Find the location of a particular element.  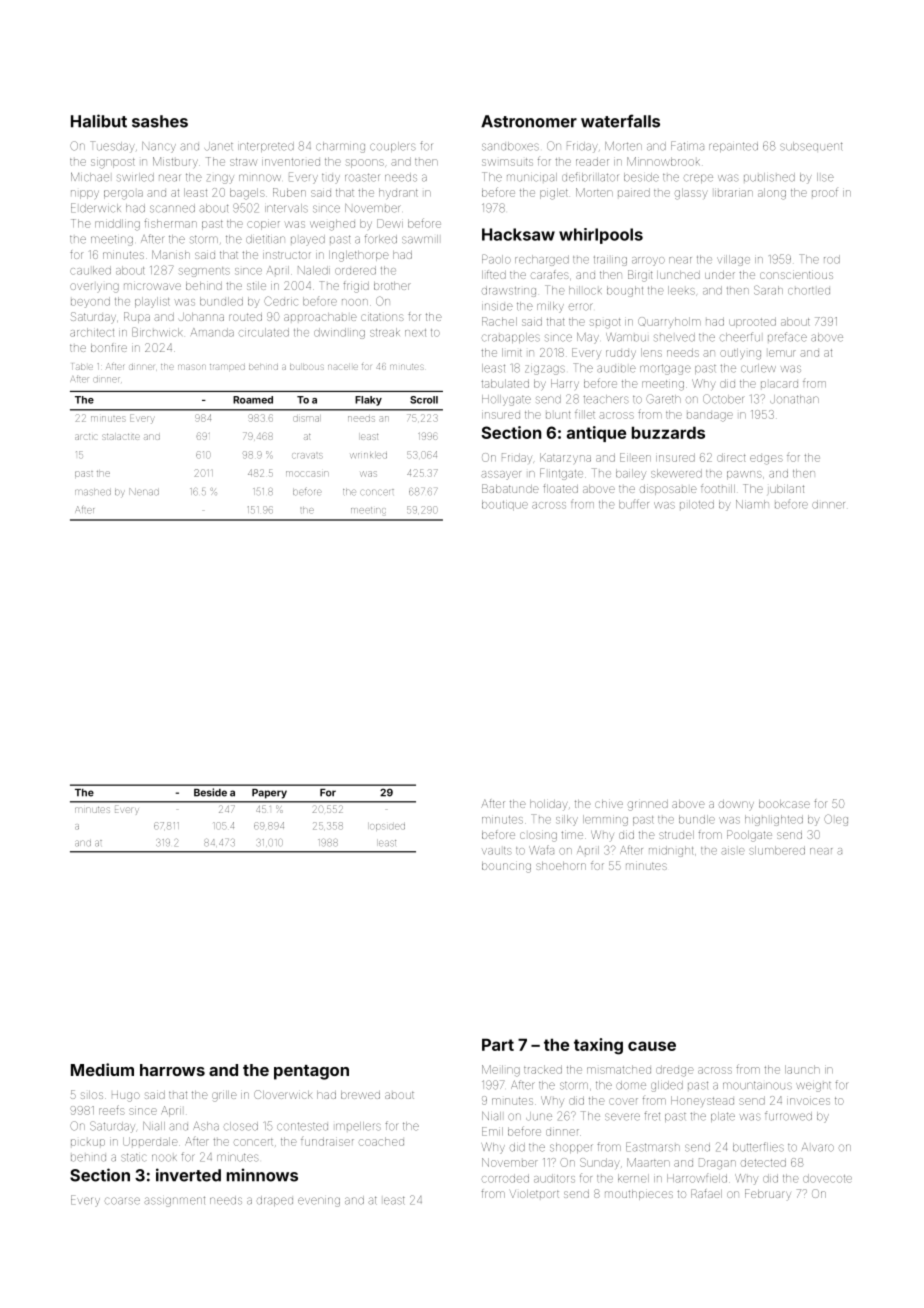

chive is located at coordinates (609, 804).
